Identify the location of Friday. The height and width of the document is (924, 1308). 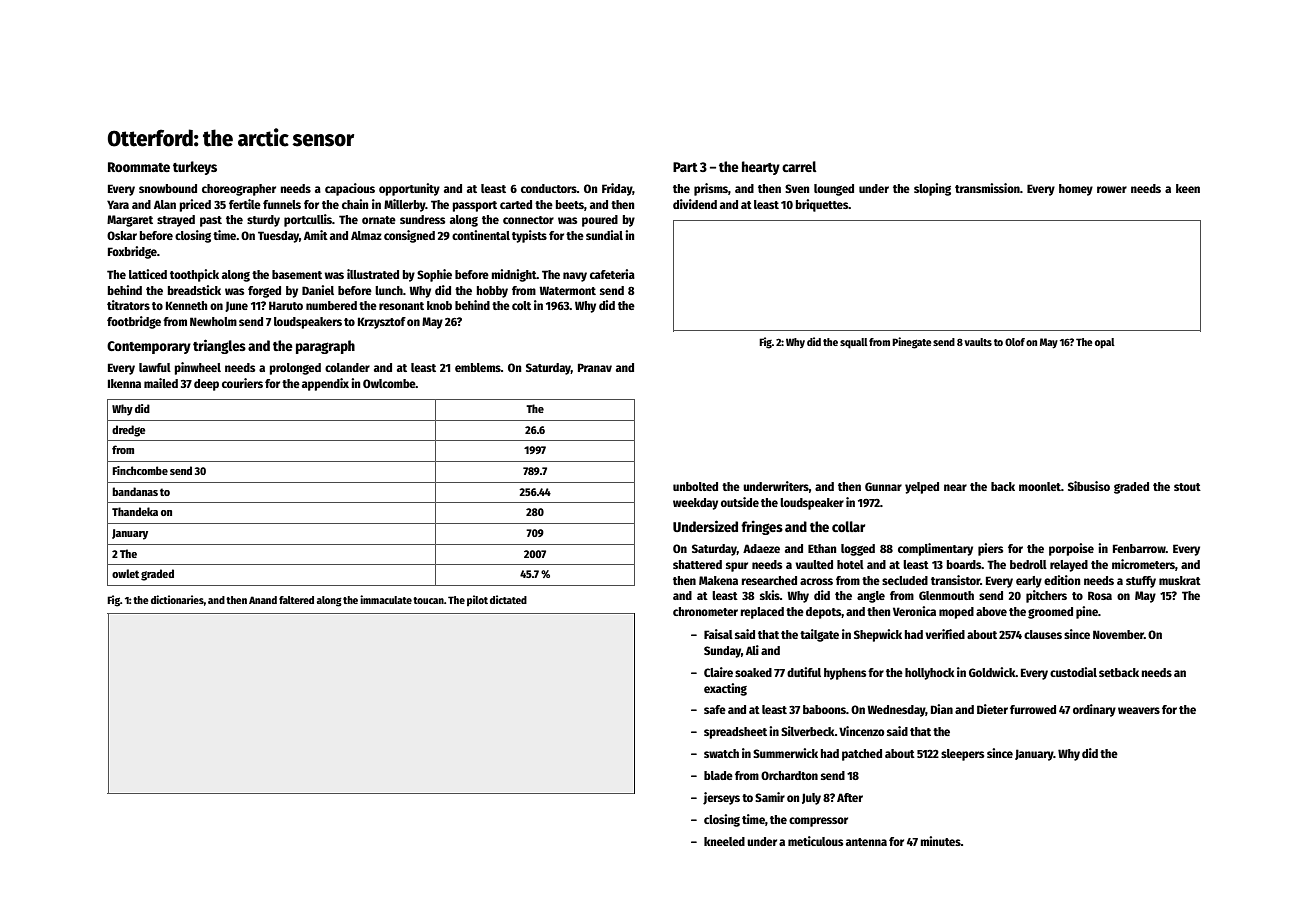
(617, 189).
